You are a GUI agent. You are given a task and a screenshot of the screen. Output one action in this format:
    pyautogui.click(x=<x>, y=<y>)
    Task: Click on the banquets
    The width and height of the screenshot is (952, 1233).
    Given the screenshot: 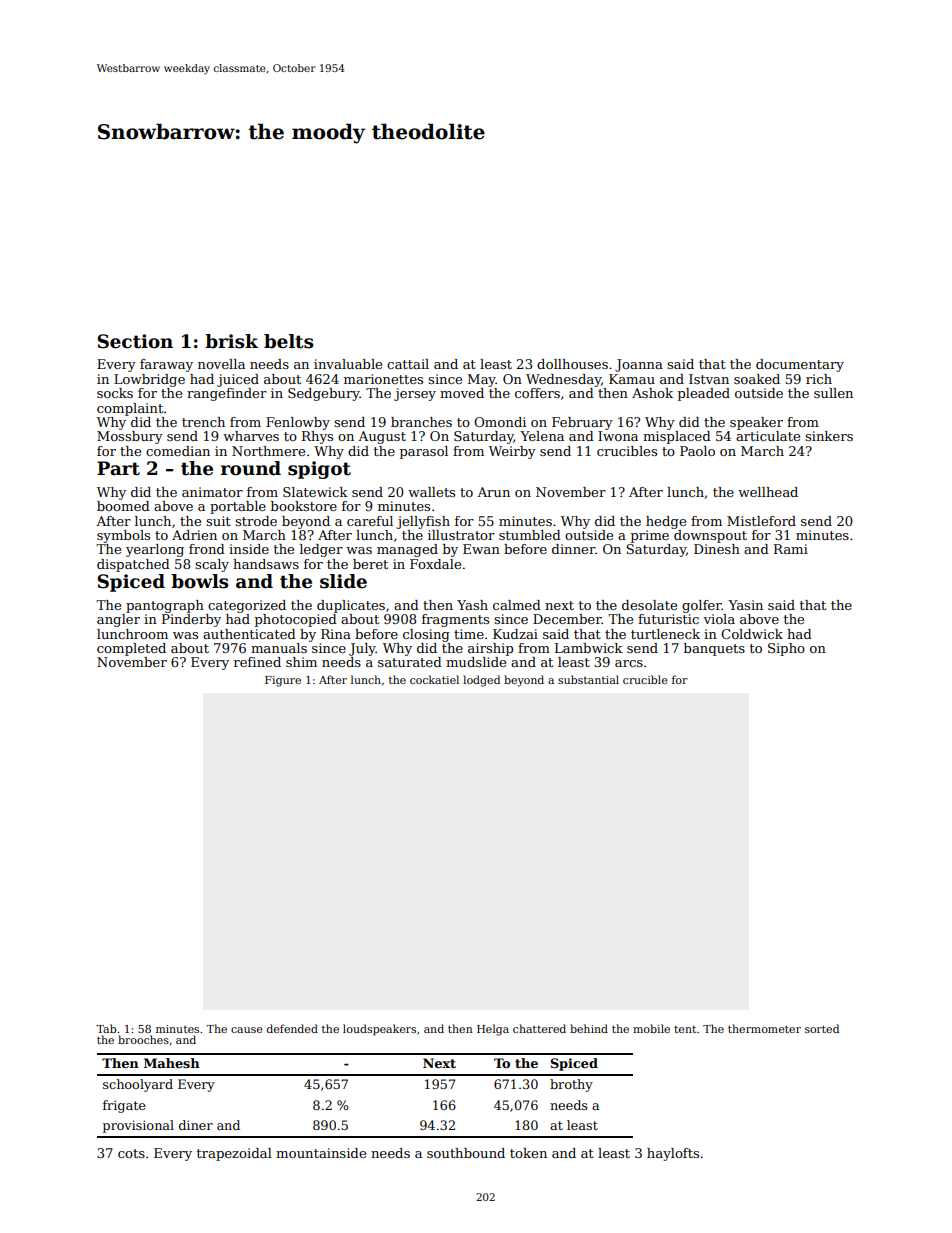 What is the action you would take?
    pyautogui.click(x=714, y=649)
